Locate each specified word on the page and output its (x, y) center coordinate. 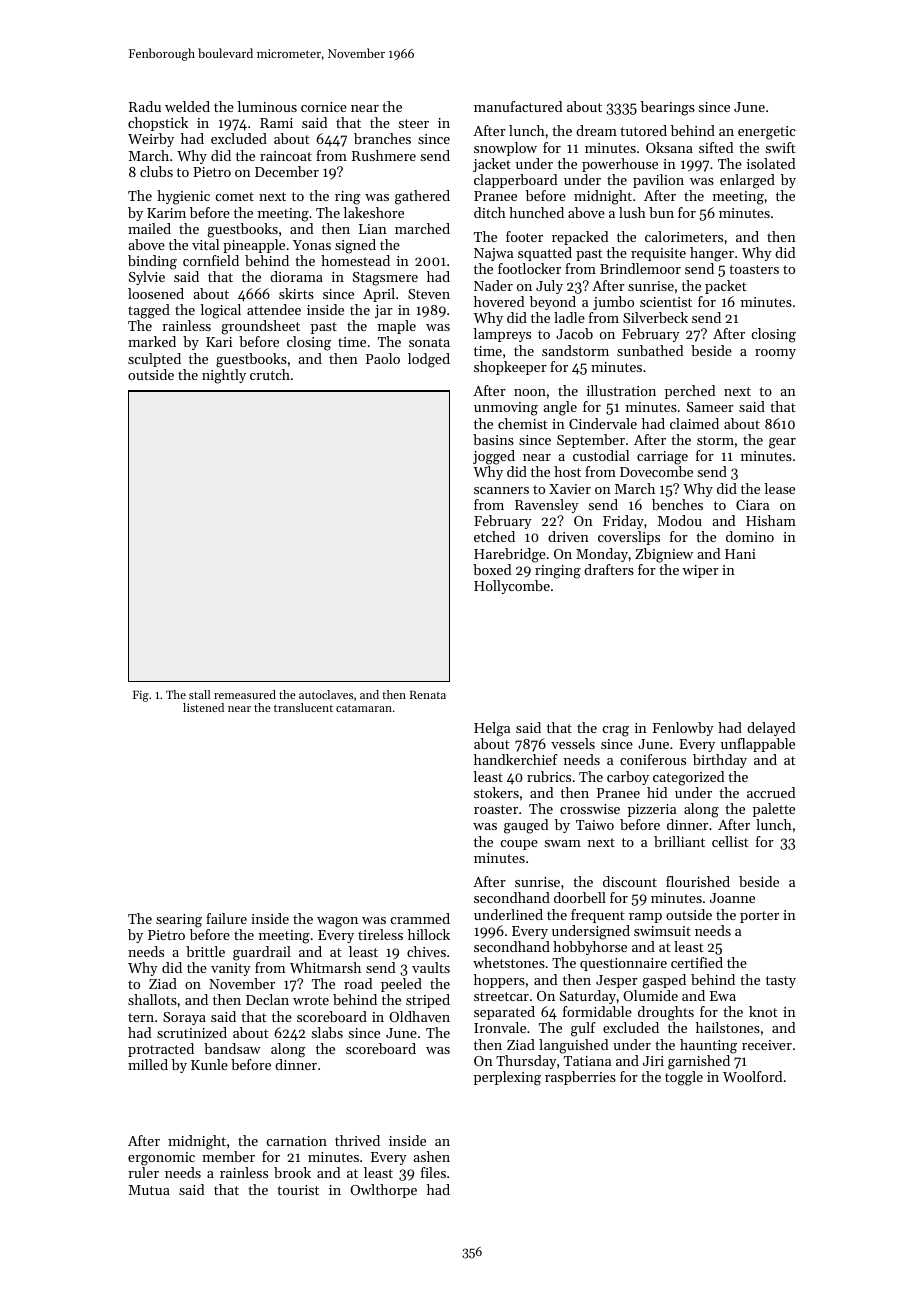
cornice (324, 107)
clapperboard (515, 181)
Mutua (149, 1190)
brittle (205, 951)
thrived (357, 1140)
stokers (496, 792)
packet (726, 287)
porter (759, 917)
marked (152, 341)
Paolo (383, 358)
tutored (643, 130)
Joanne (732, 898)
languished (573, 1046)
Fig (141, 696)
